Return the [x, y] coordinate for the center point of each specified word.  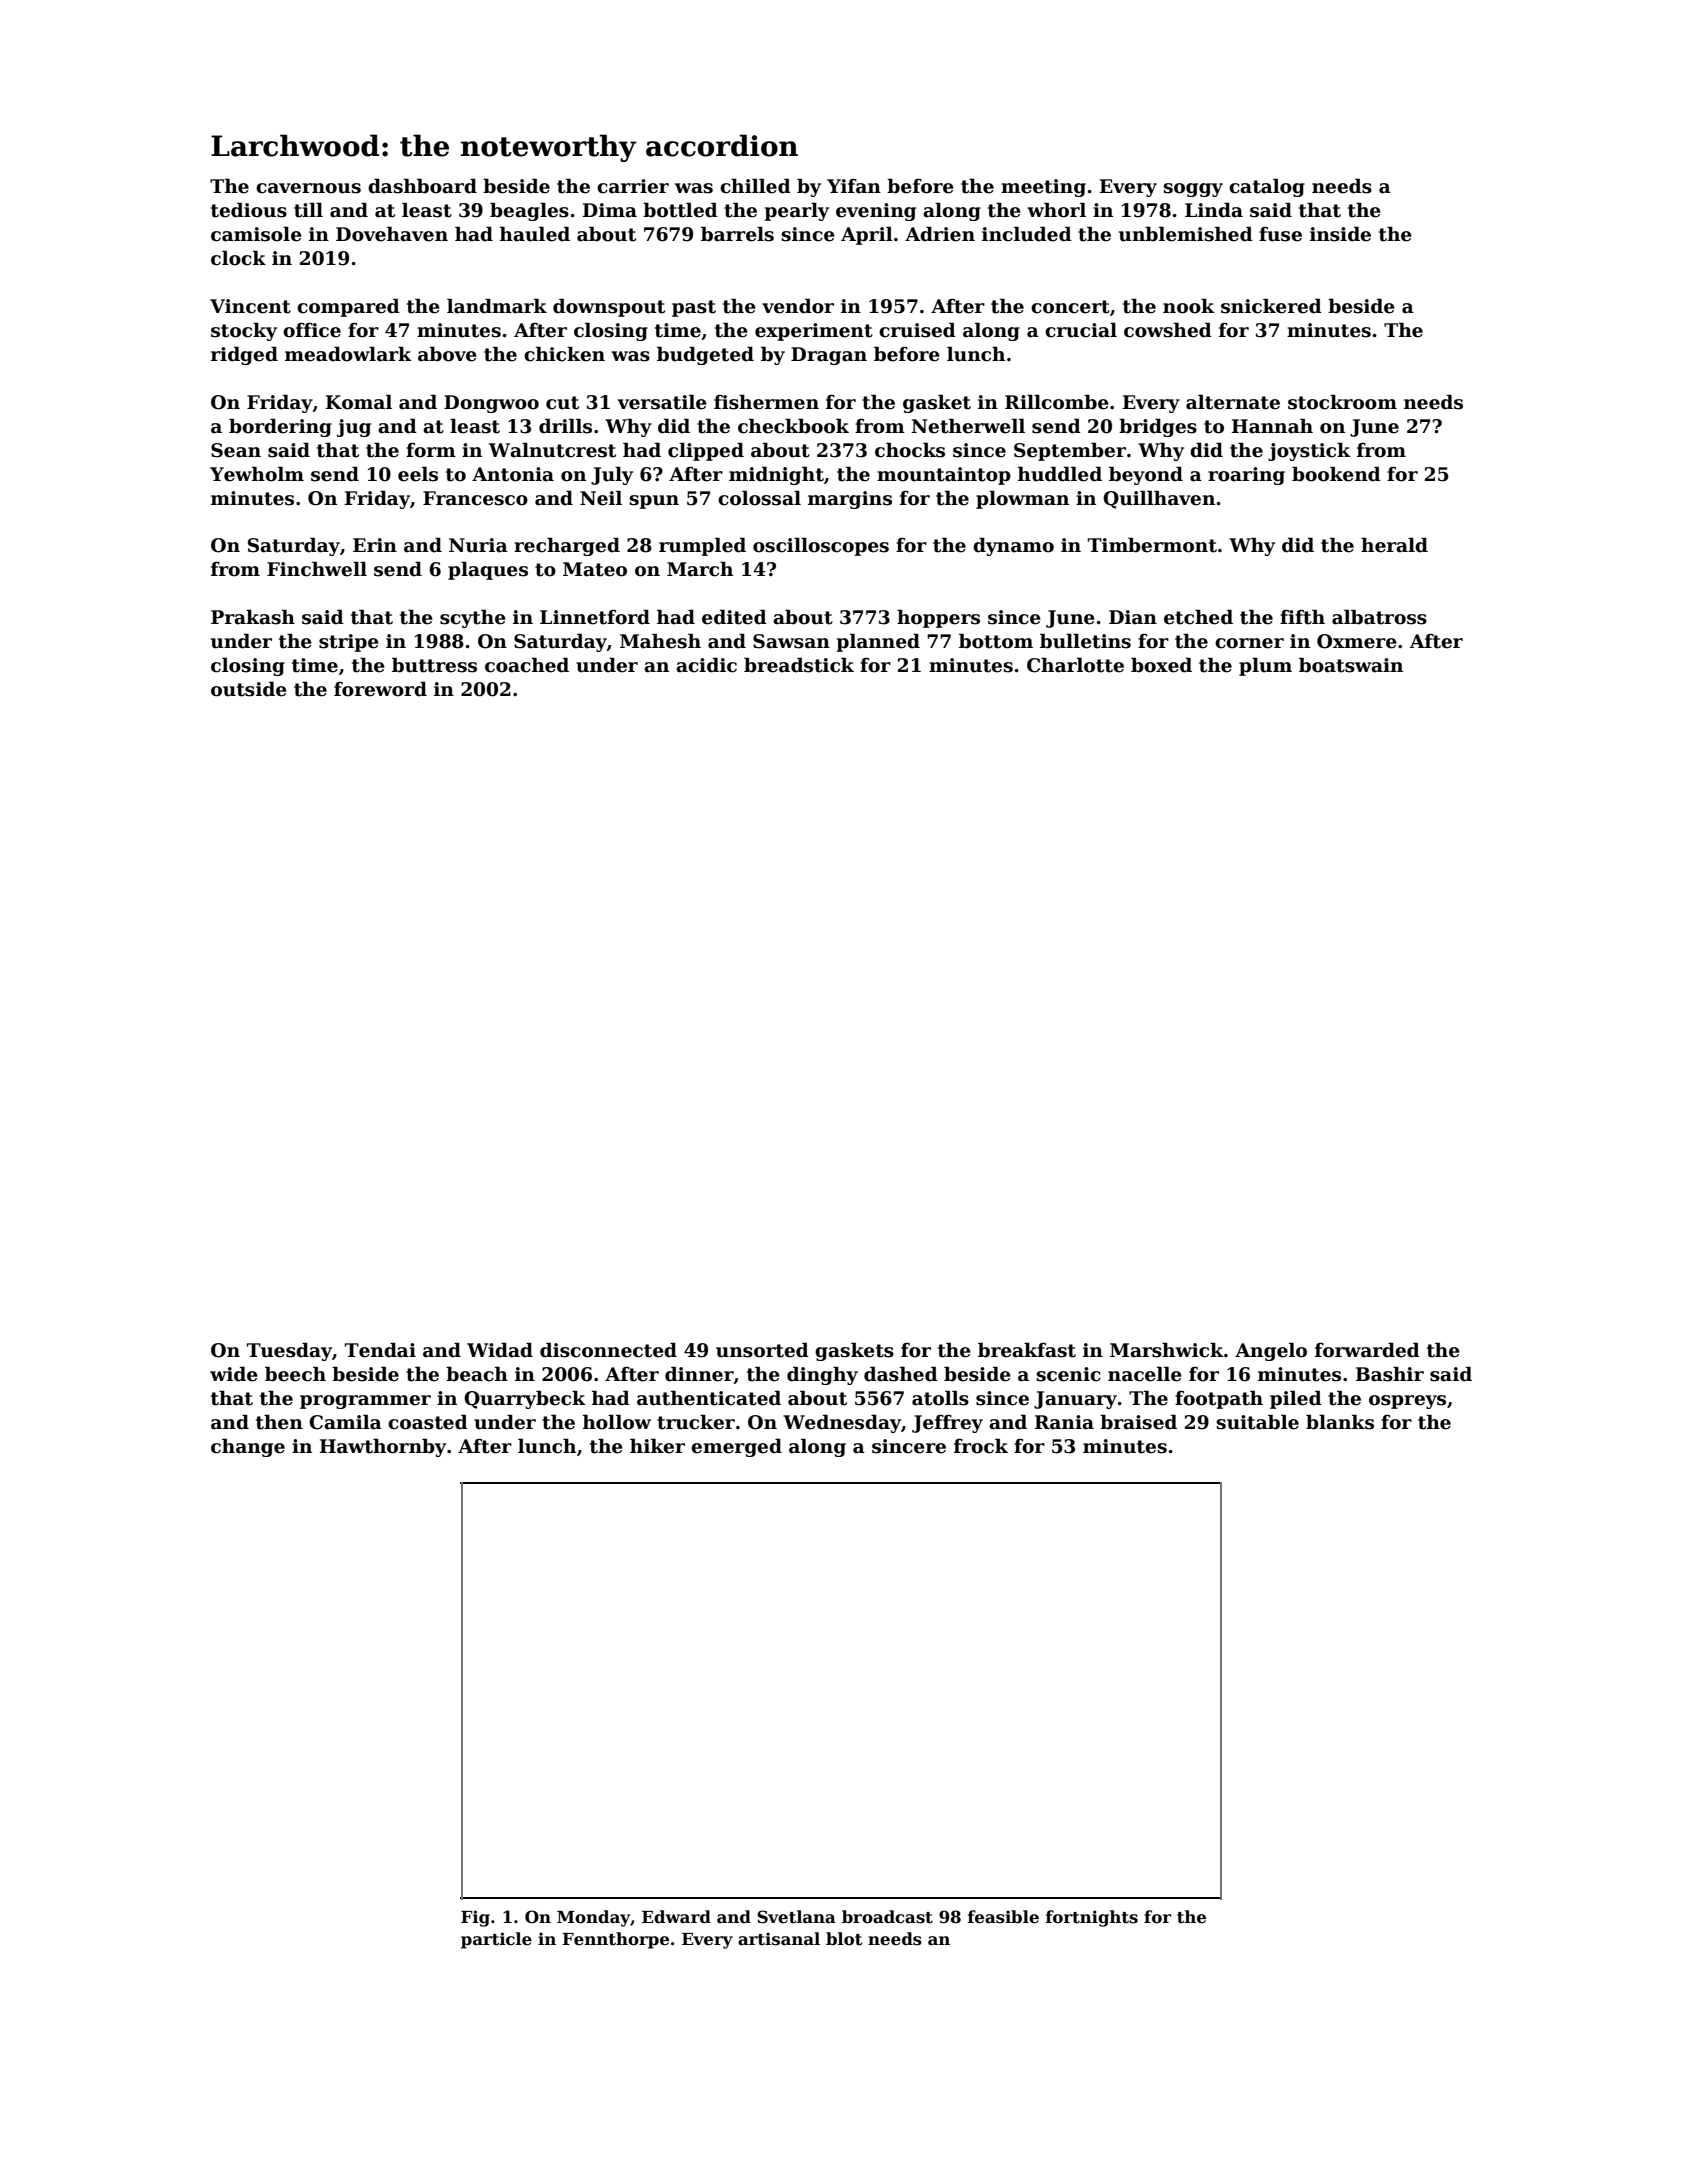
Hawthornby [383, 1447]
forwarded [1367, 1350]
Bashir [1390, 1374]
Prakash [253, 617]
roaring [1246, 476]
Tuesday [289, 1351]
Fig [475, 1918]
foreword [380, 689]
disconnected [608, 1350]
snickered [1271, 306]
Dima [610, 210]
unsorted [762, 1350]
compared [348, 307]
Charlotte [1075, 665]
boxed [1161, 665]
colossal [759, 498]
